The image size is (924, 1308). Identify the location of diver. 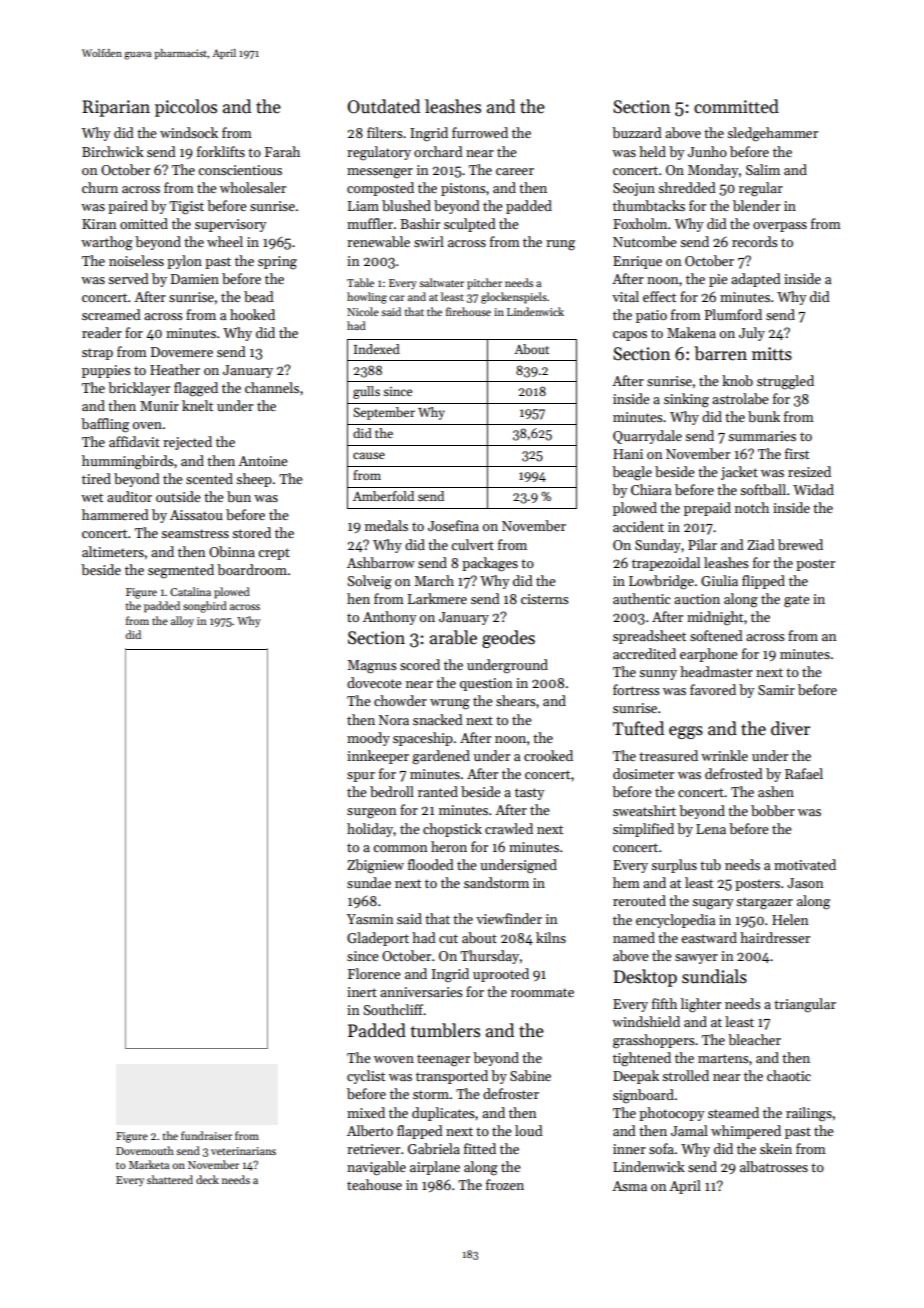
(790, 728).
